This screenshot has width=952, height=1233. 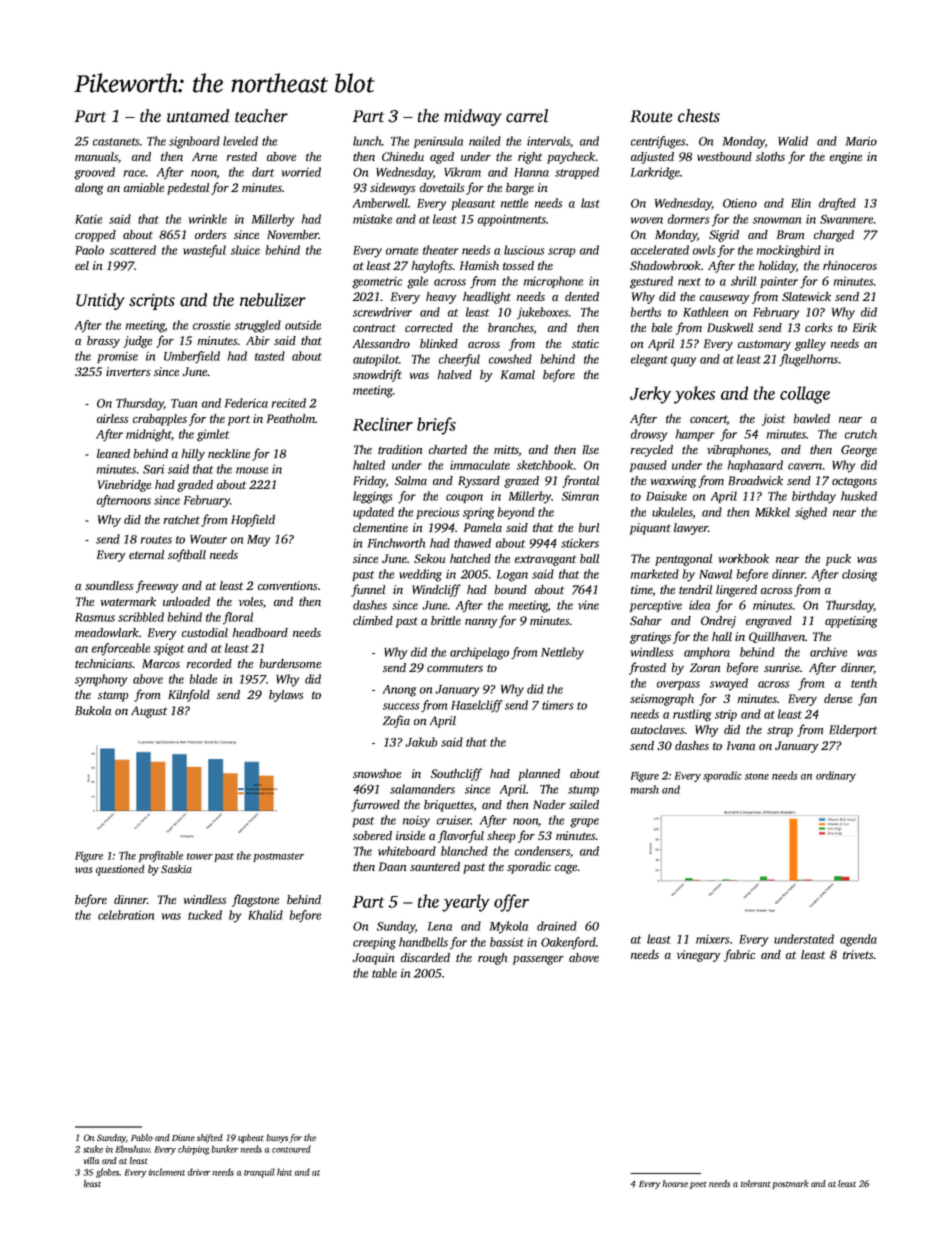 I want to click on Mario, so click(x=861, y=141).
